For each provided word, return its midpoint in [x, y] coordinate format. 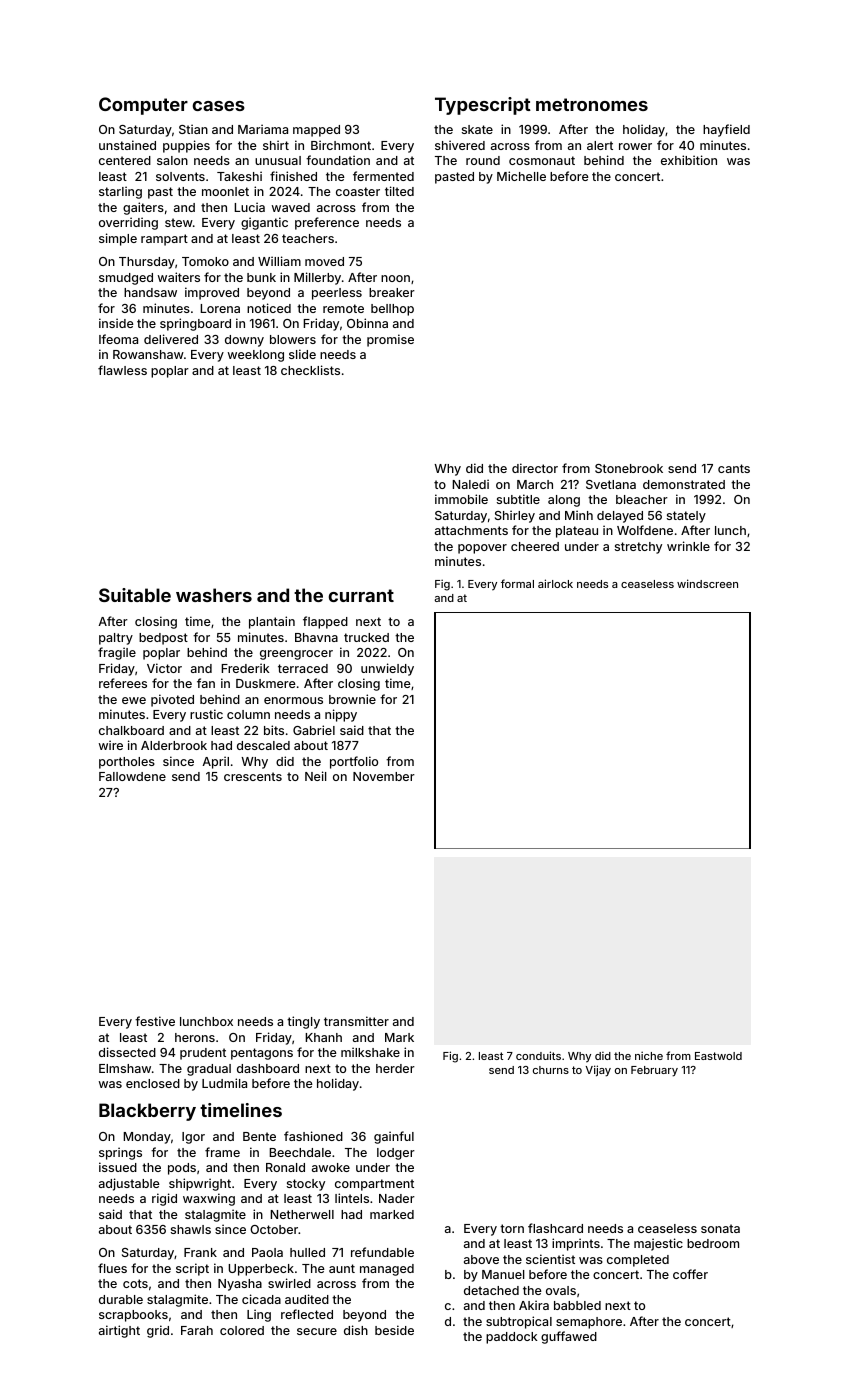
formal [517, 583]
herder [395, 1068]
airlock [555, 583]
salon [172, 160]
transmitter [356, 1021]
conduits [538, 1055]
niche [649, 1055]
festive [155, 1021]
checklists [310, 370]
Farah [197, 1330]
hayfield [726, 130]
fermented [383, 176]
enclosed [153, 1083]
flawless [122, 370]
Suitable [135, 595]
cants [734, 468]
